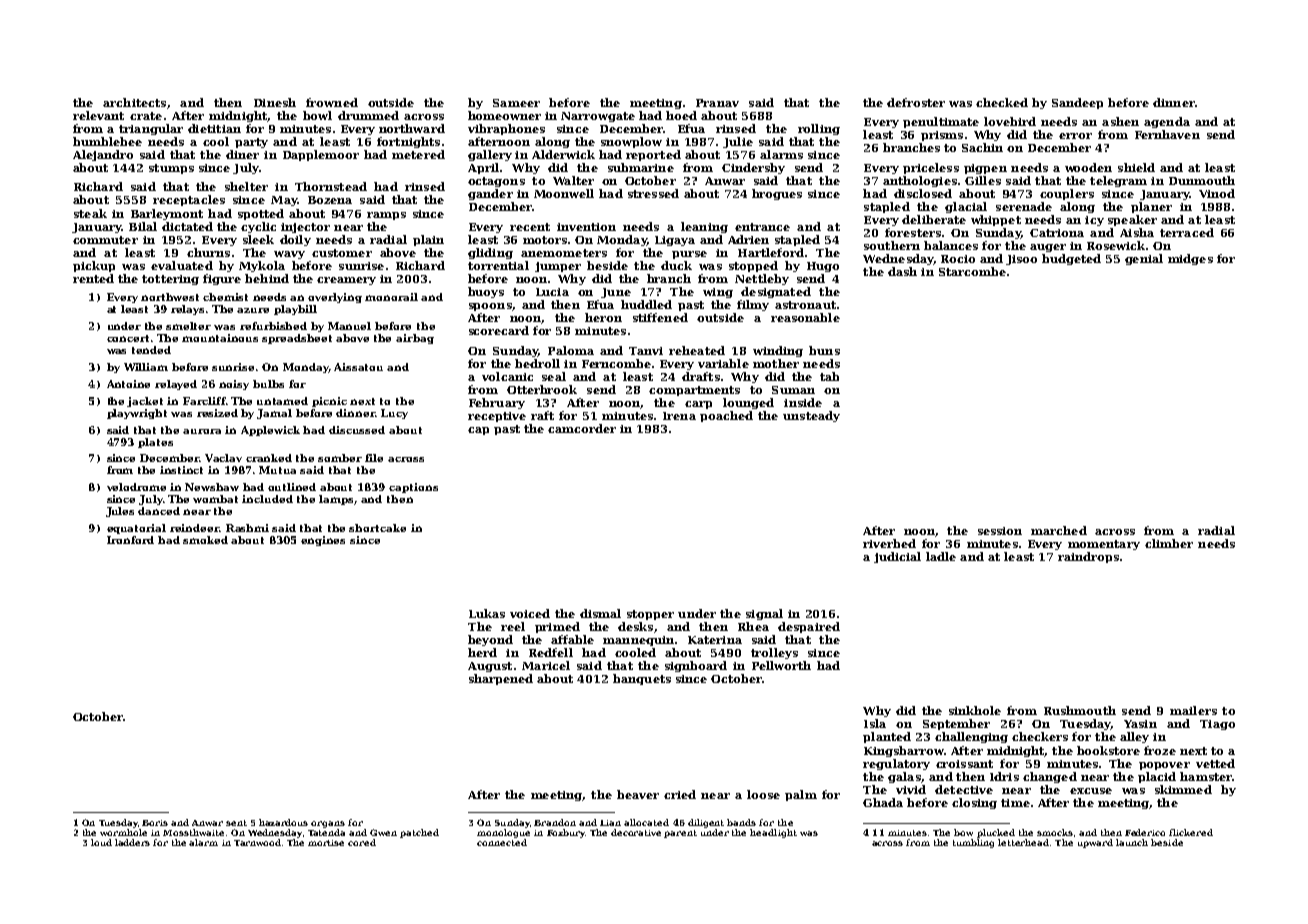 The width and height of the screenshot is (1308, 924). Describe the element at coordinates (502, 842) in the screenshot. I see `connected` at that location.
